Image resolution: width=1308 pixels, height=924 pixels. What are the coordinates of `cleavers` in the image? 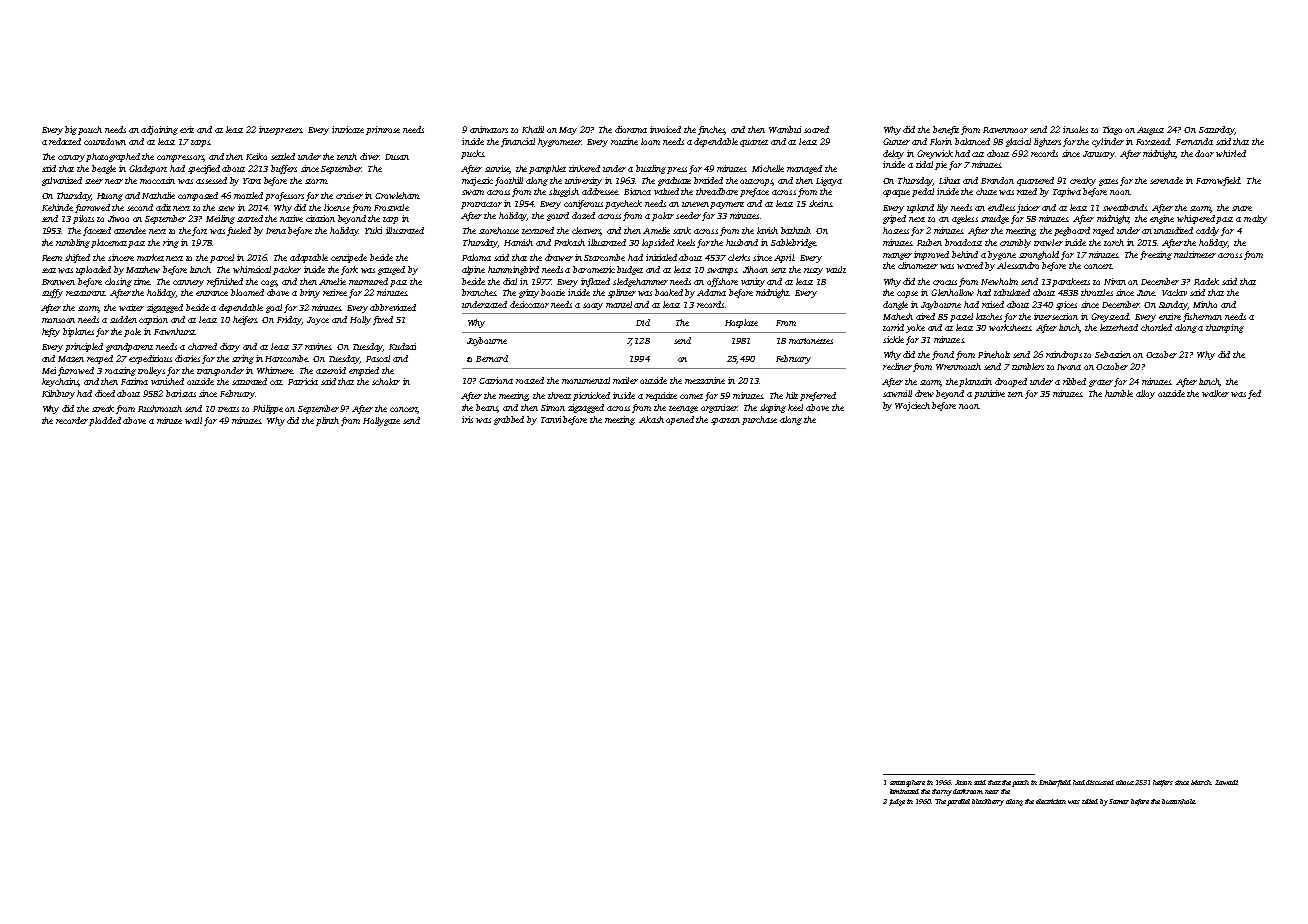 It's located at (587, 231).
